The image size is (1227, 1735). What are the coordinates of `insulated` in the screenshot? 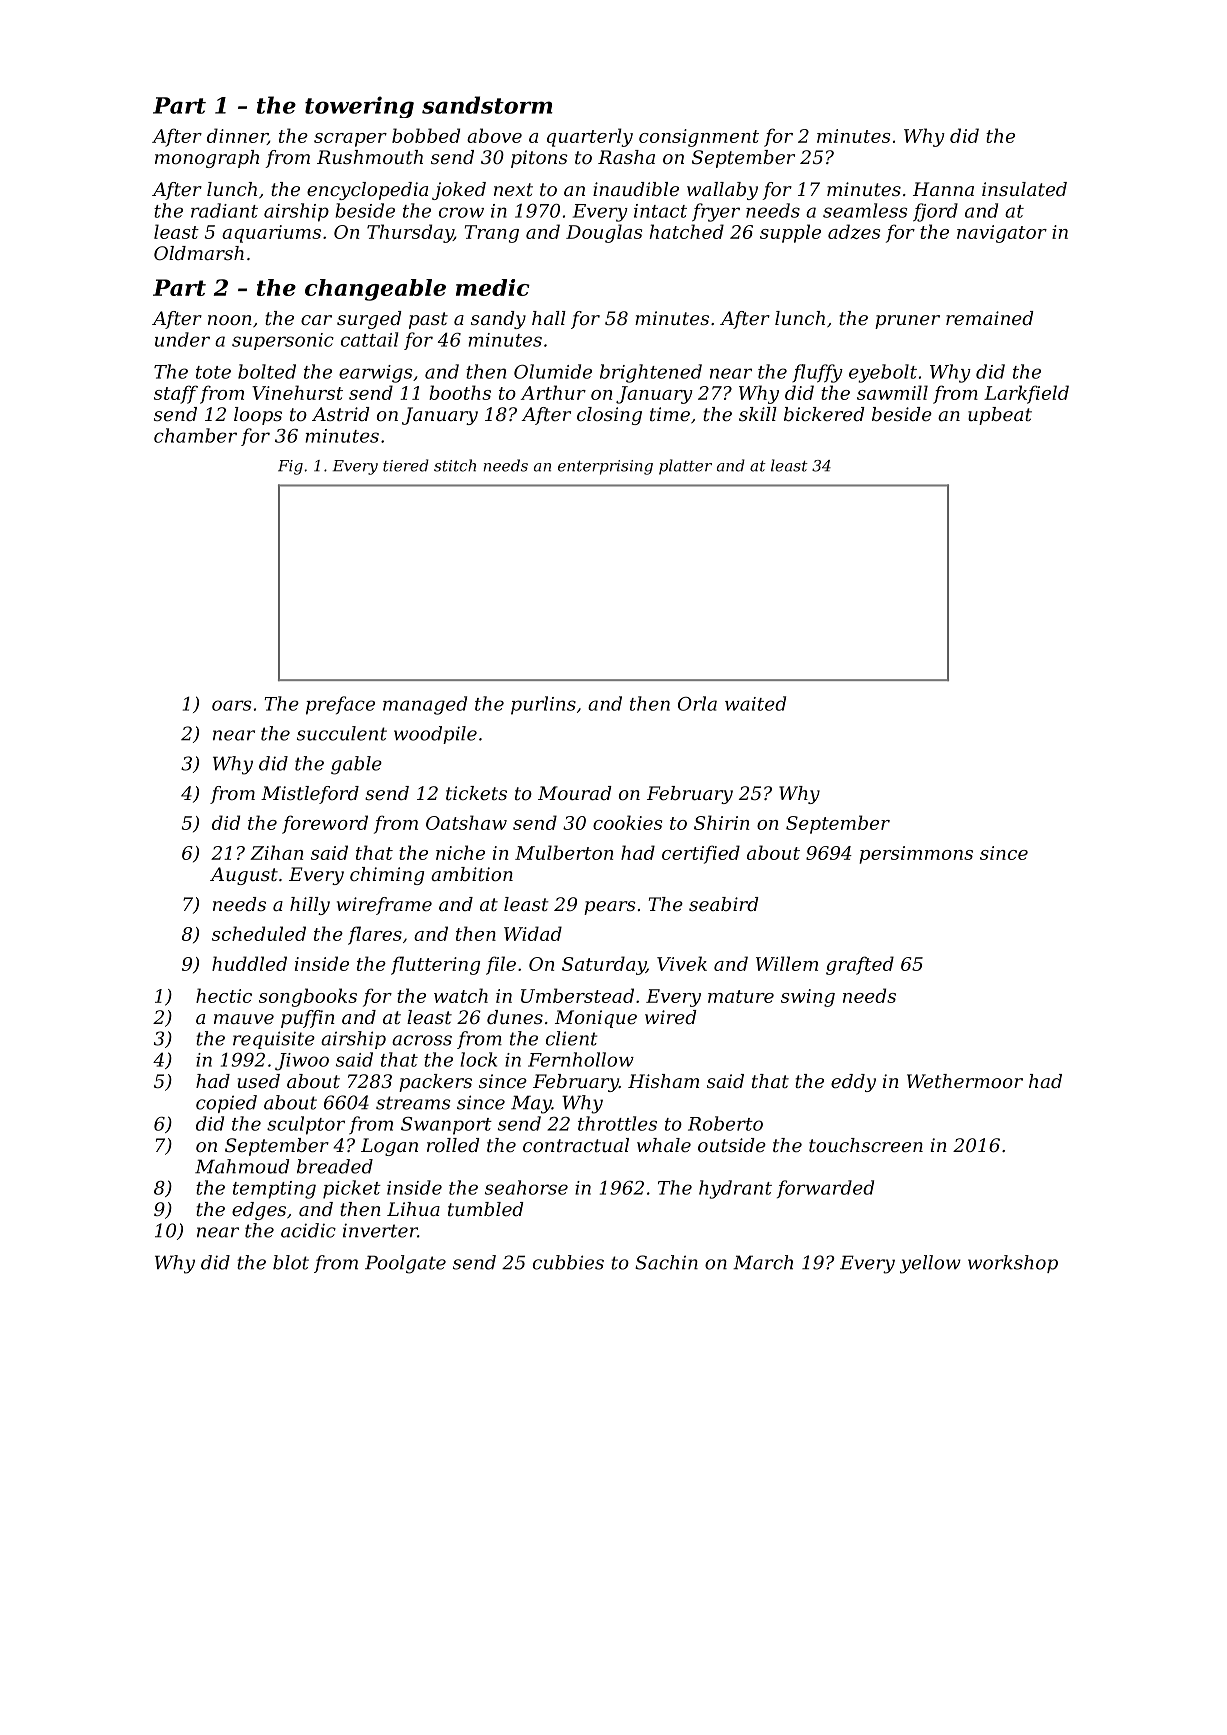 It's located at (1024, 189).
